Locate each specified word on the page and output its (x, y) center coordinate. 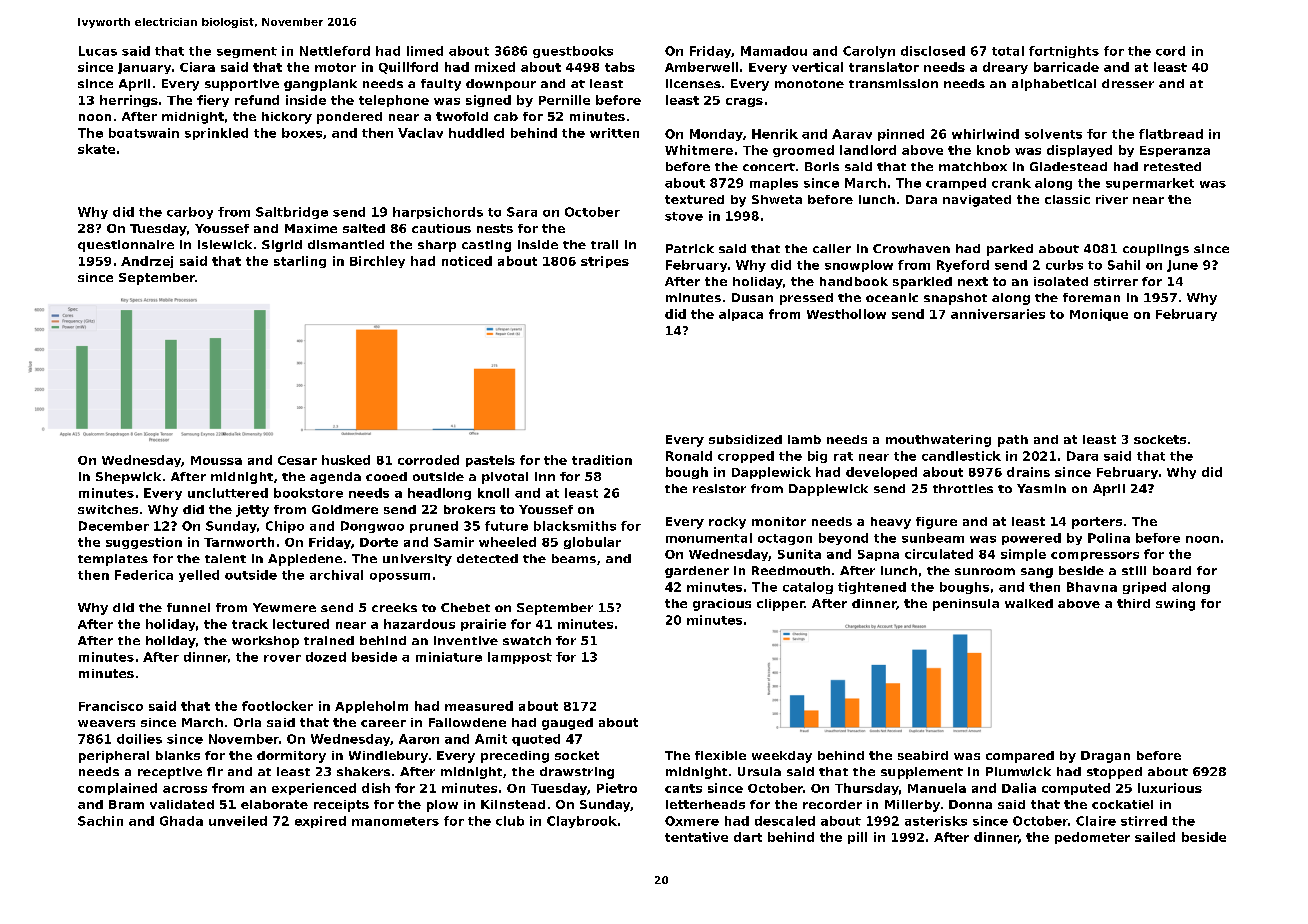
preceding (515, 757)
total (1008, 51)
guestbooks (573, 52)
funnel (188, 607)
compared (1020, 757)
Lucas (98, 51)
